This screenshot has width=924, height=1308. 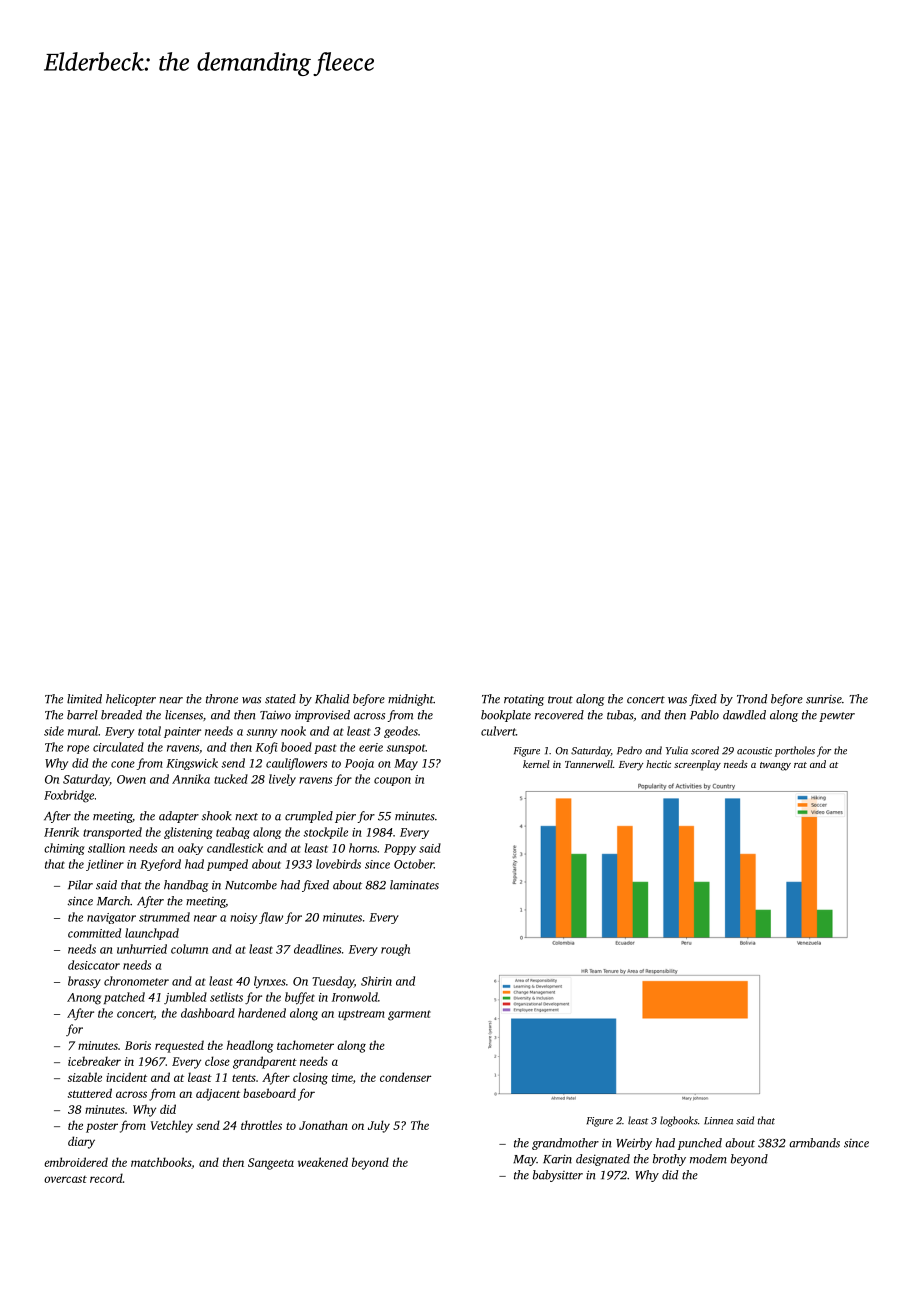 I want to click on condenser, so click(x=405, y=1077).
